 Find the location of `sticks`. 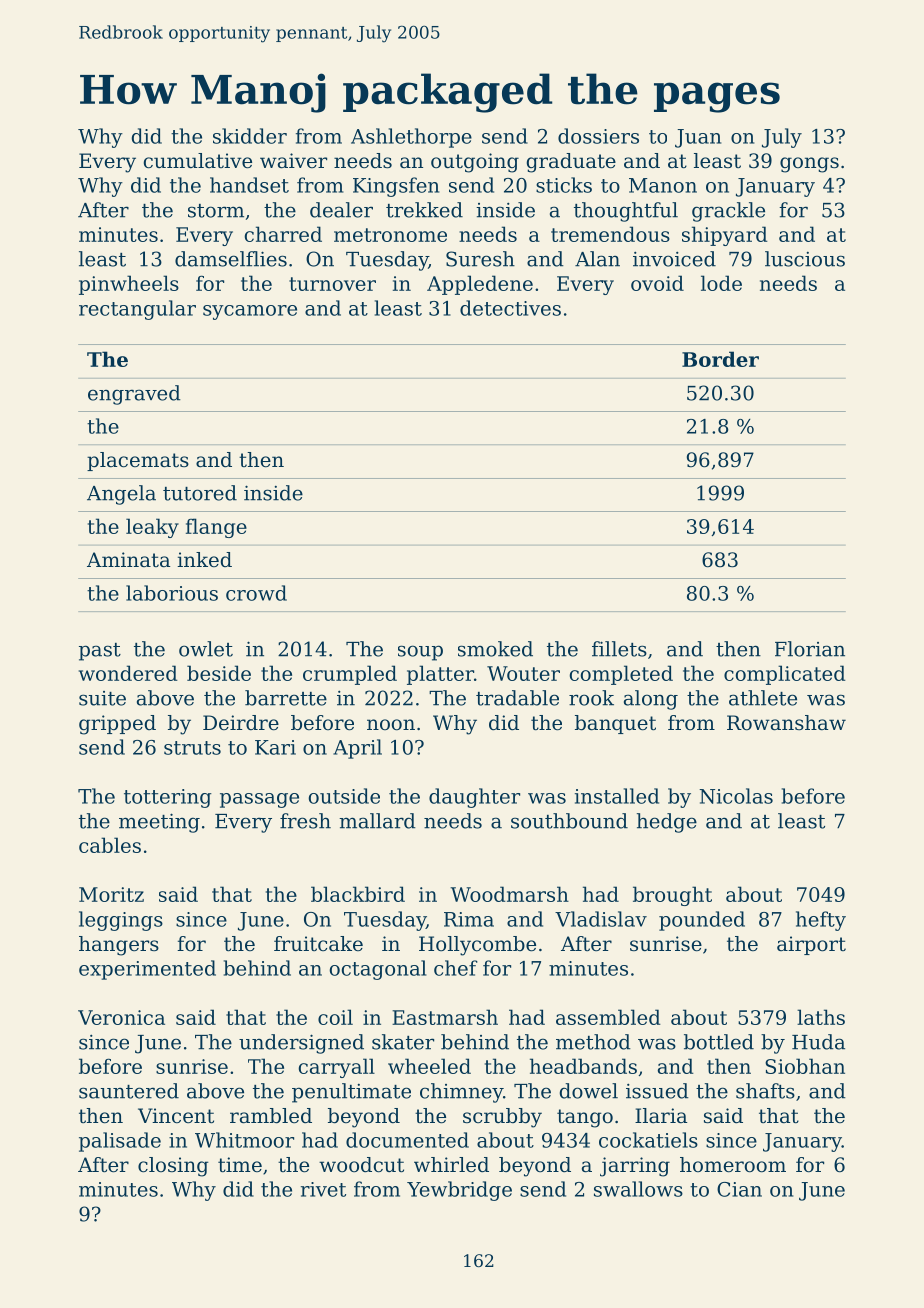

sticks is located at coordinates (564, 185).
